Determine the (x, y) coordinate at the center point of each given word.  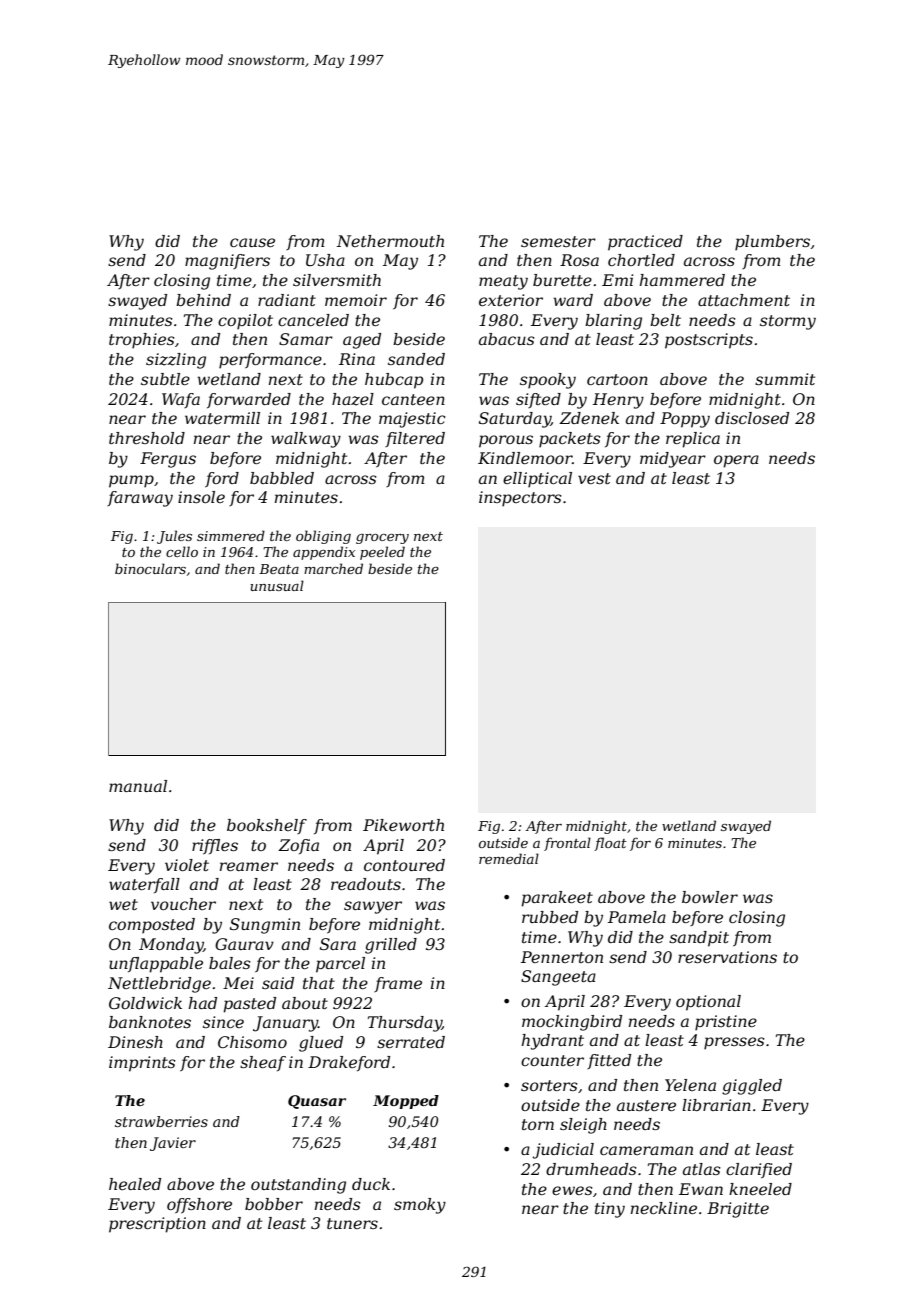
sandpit (699, 939)
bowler (710, 897)
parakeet (557, 899)
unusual (277, 585)
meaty (503, 282)
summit (785, 379)
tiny (610, 1210)
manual (138, 786)
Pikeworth (403, 825)
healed (135, 1184)
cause (252, 242)
